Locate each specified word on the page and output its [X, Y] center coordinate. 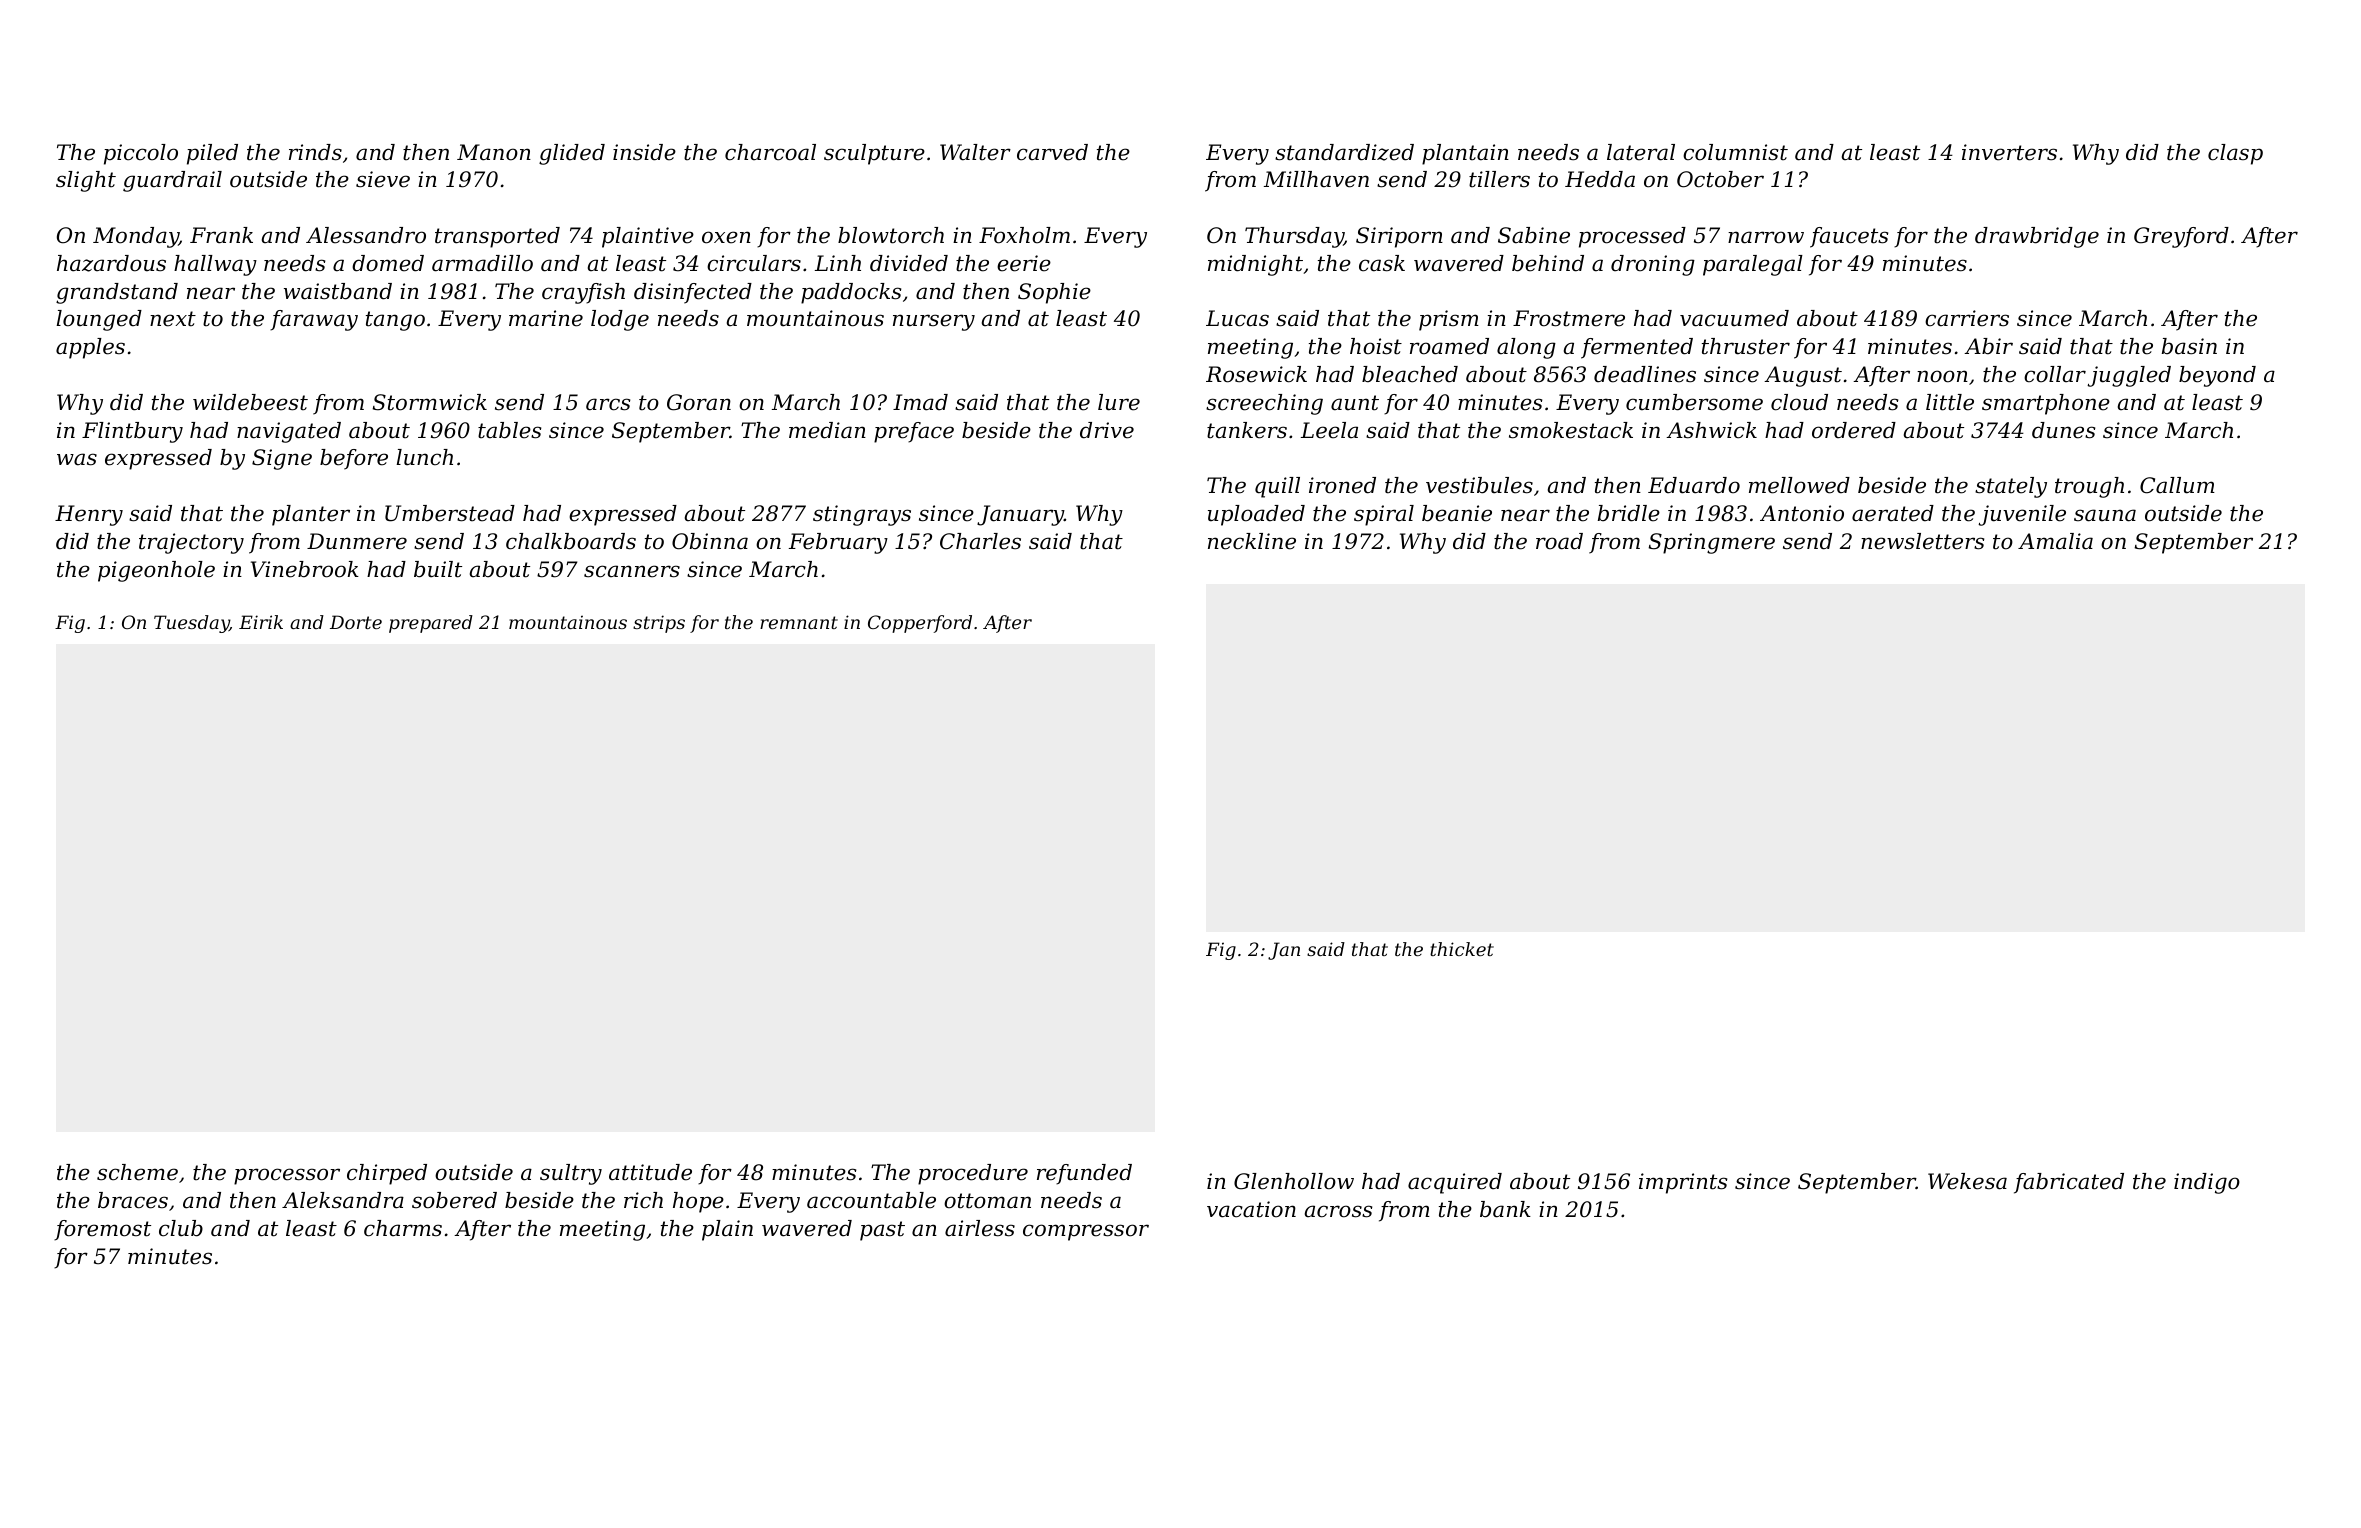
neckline [1252, 541]
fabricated [2069, 1183]
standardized [1344, 152]
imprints [1683, 1183]
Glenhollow [1294, 1181]
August [1803, 376]
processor [287, 1176]
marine [546, 318]
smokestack [1571, 430]
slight [86, 181]
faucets [1849, 237]
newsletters [1922, 541]
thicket [1462, 949]
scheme [137, 1172]
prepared [431, 624]
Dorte [356, 622]
